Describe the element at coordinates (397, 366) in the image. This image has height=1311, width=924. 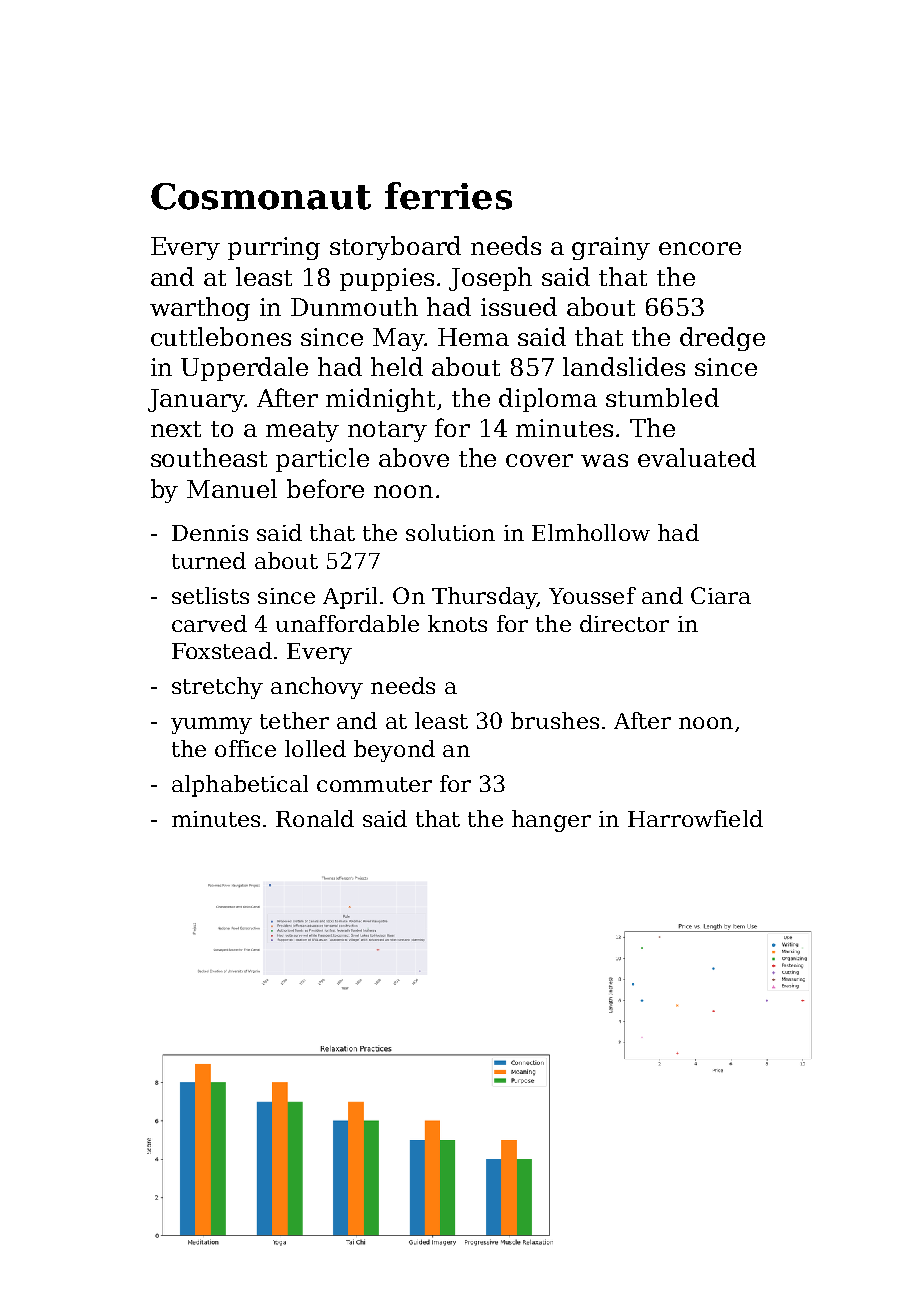
I see `held` at that location.
